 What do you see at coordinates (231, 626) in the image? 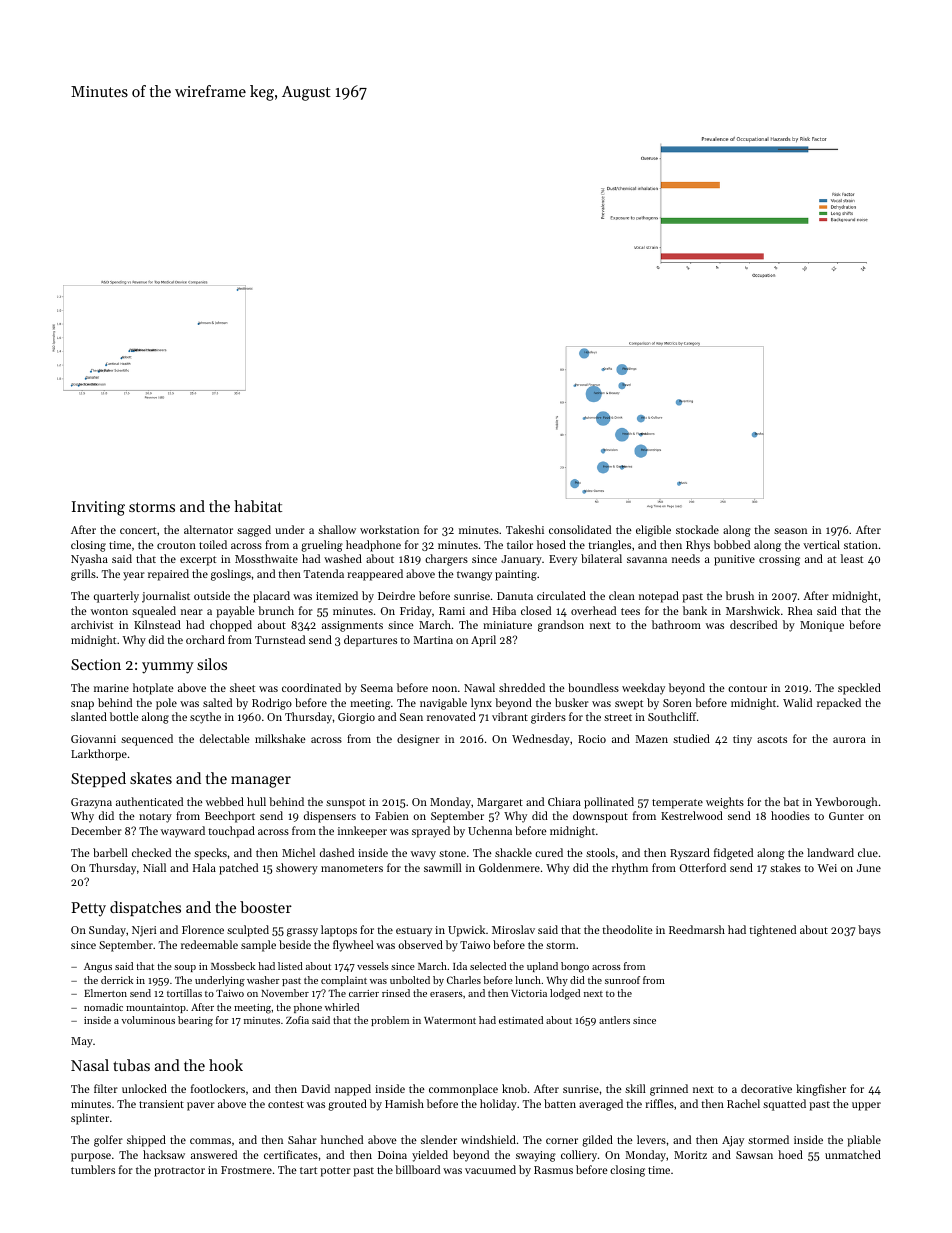
I see `chopped` at bounding box center [231, 626].
